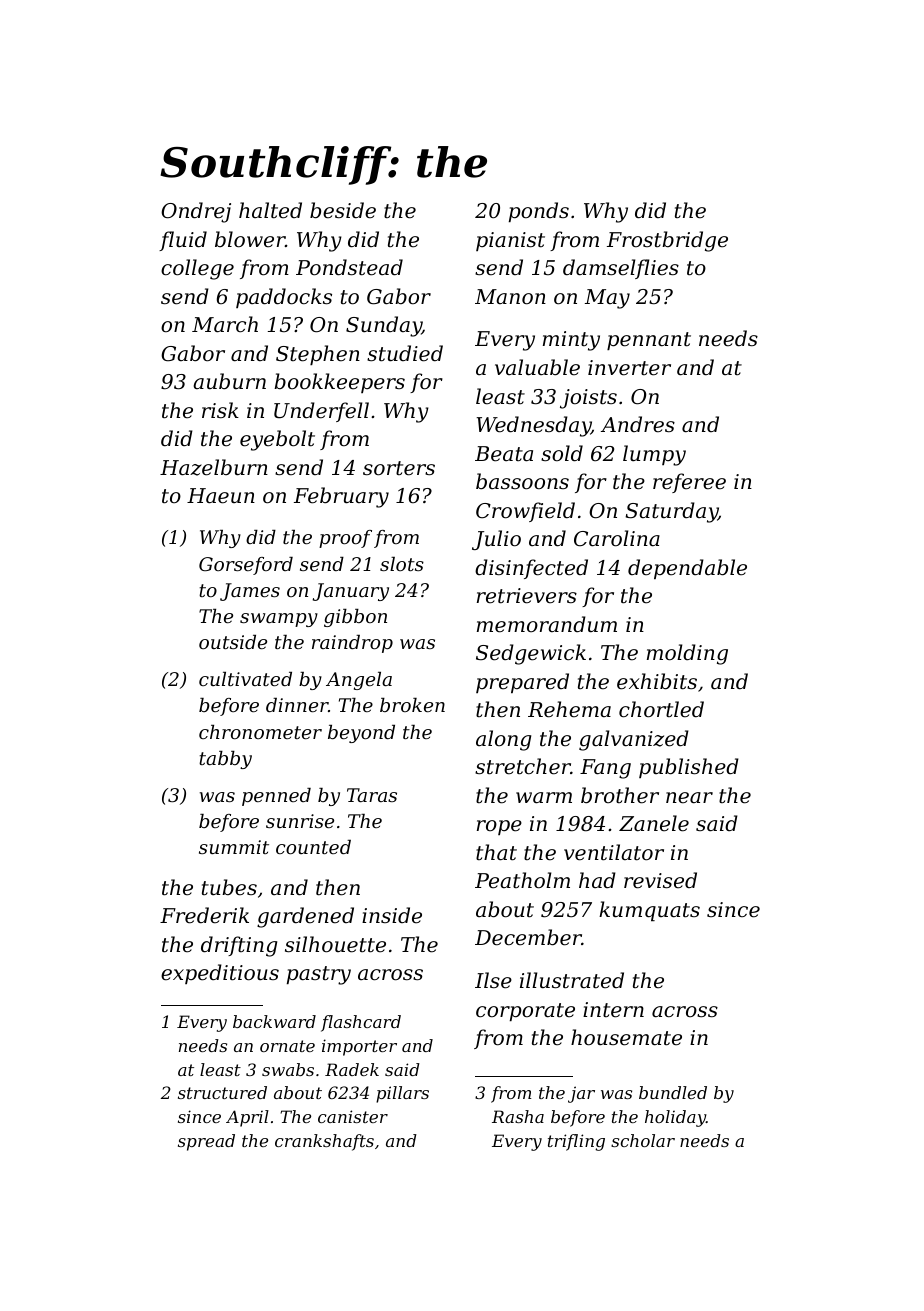  Describe the element at coordinates (649, 341) in the screenshot. I see `pennant` at that location.
